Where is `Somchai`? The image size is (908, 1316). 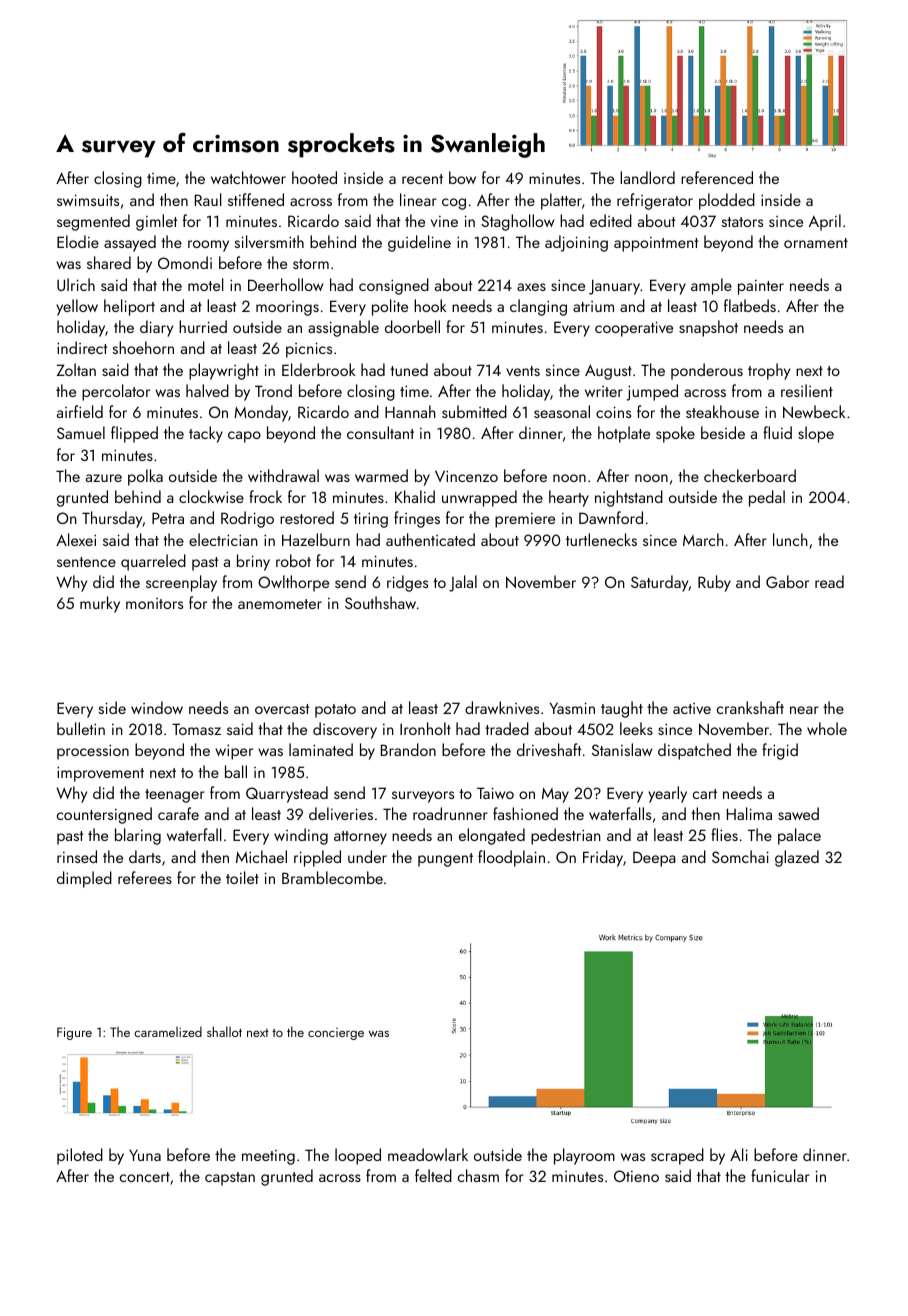
Somchai is located at coordinates (740, 856).
